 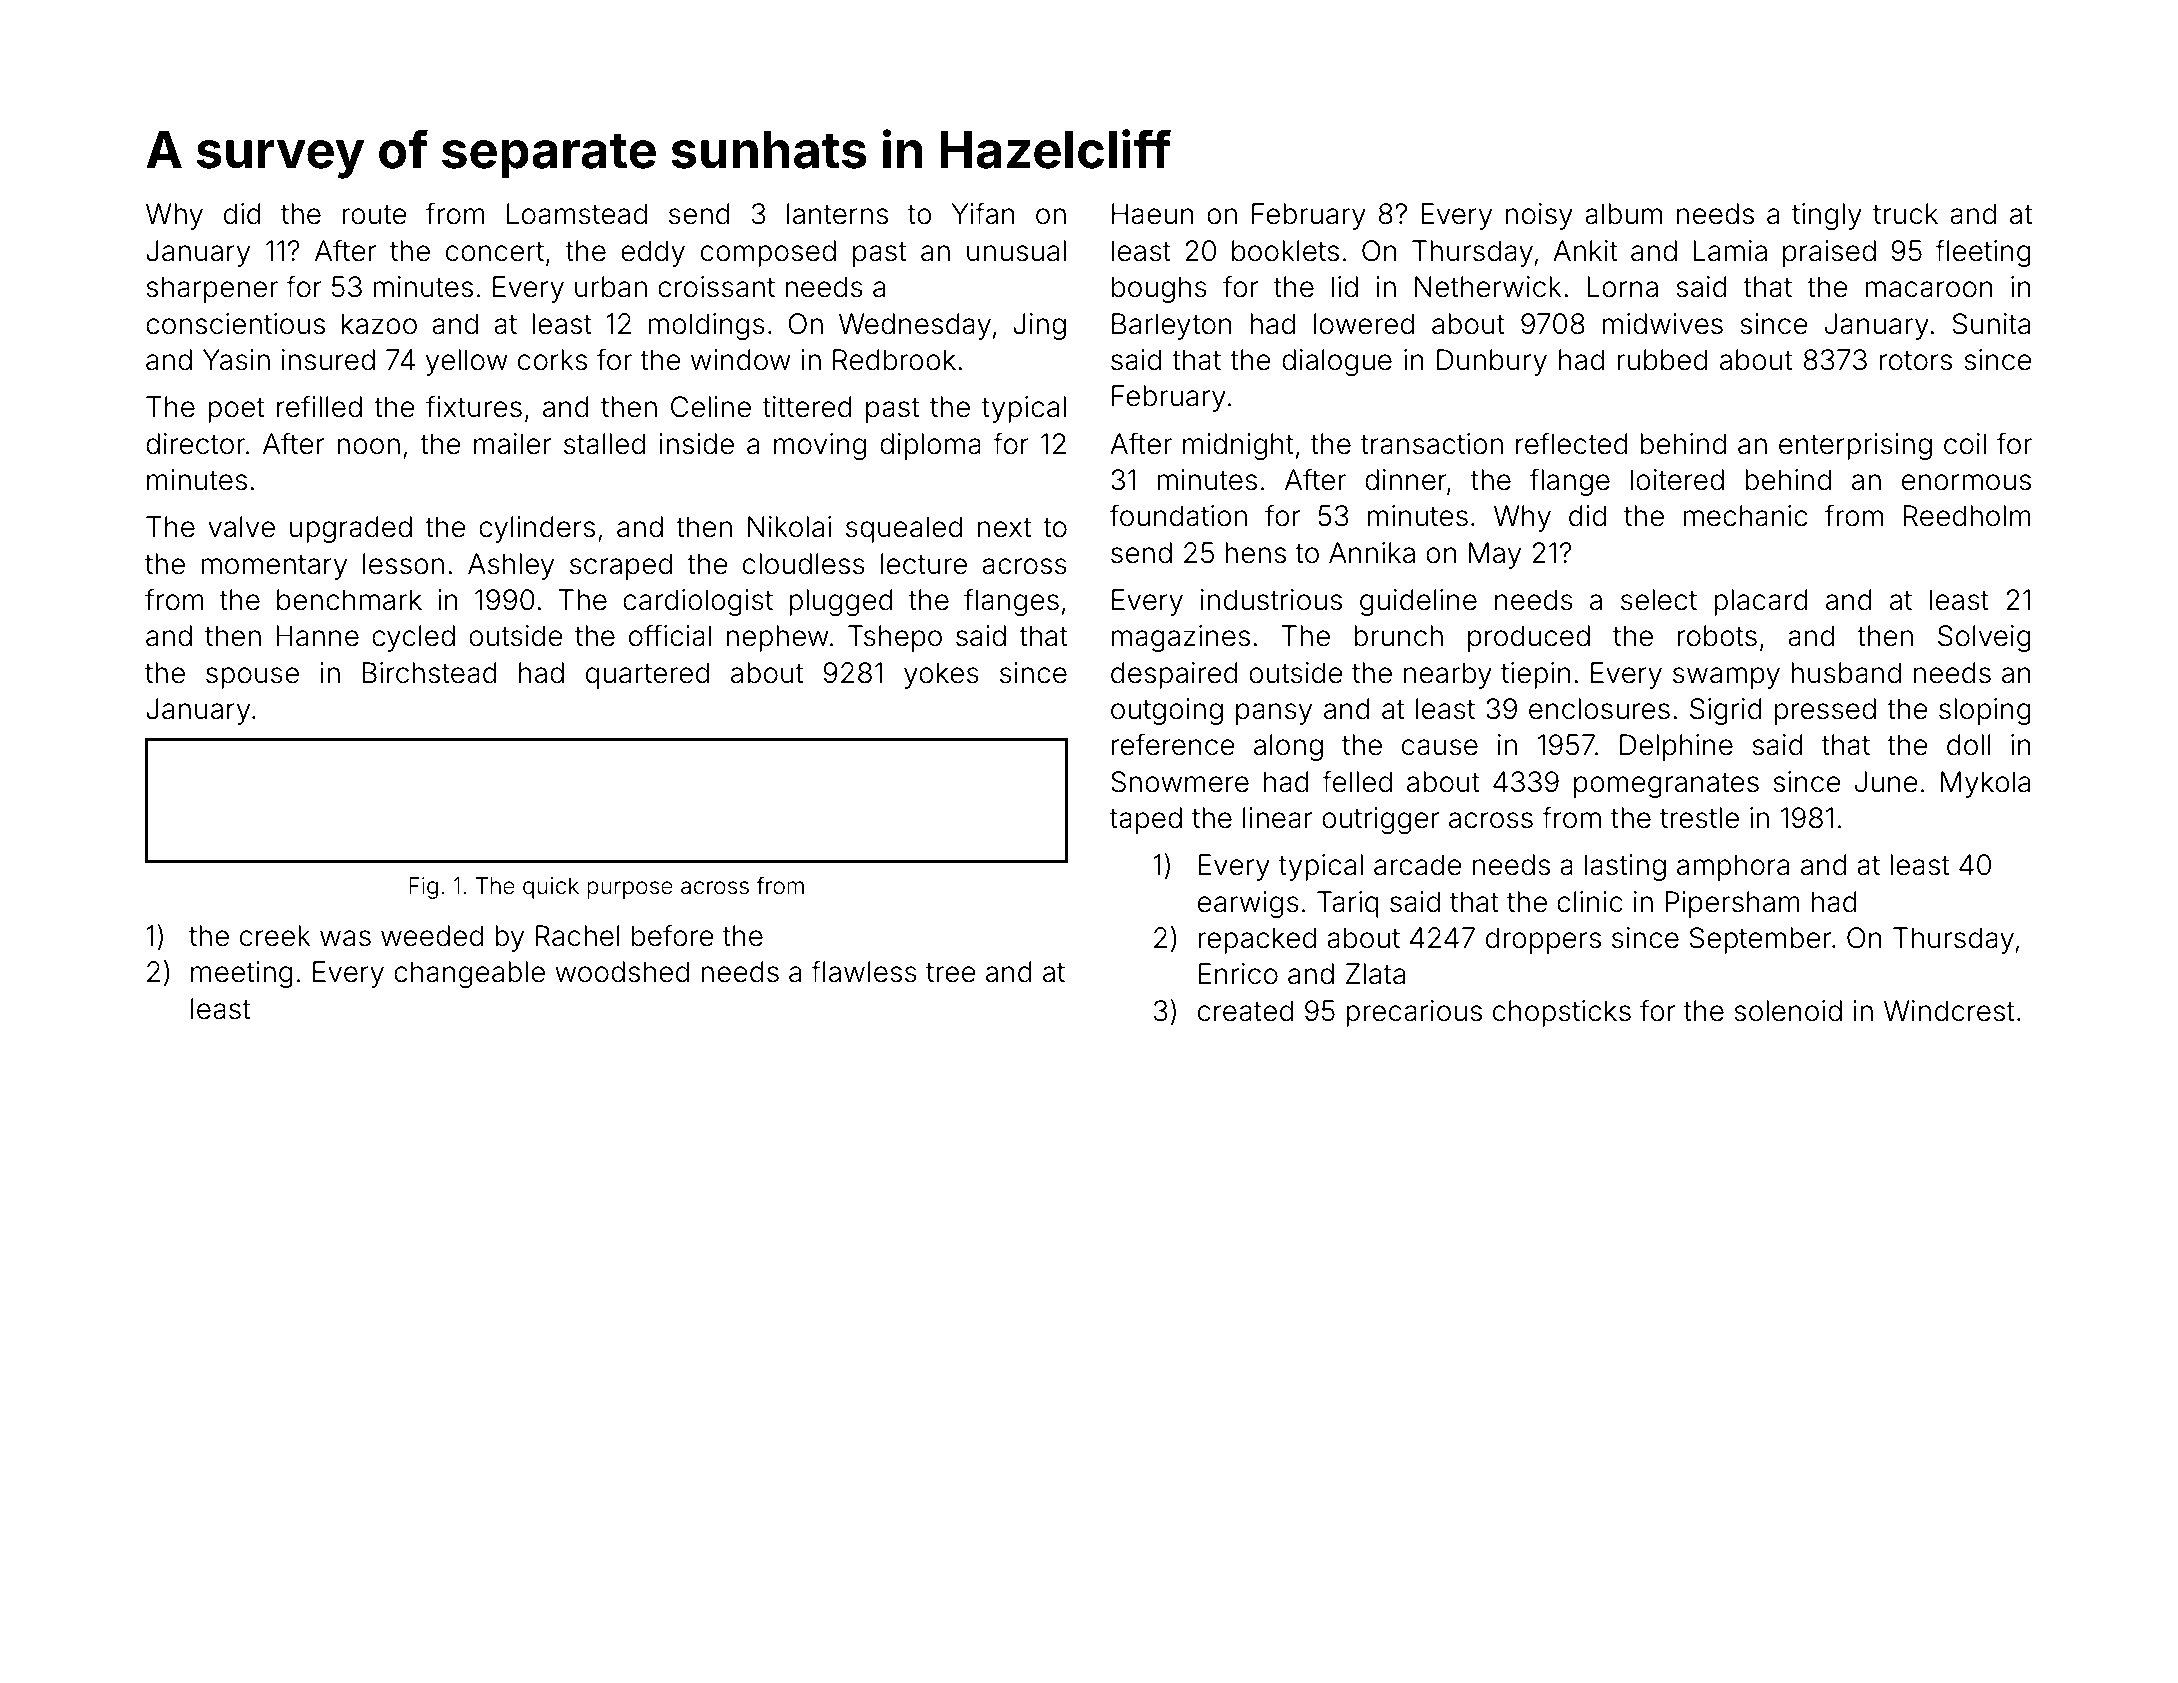 What do you see at coordinates (1180, 782) in the screenshot?
I see `Snowmere` at bounding box center [1180, 782].
